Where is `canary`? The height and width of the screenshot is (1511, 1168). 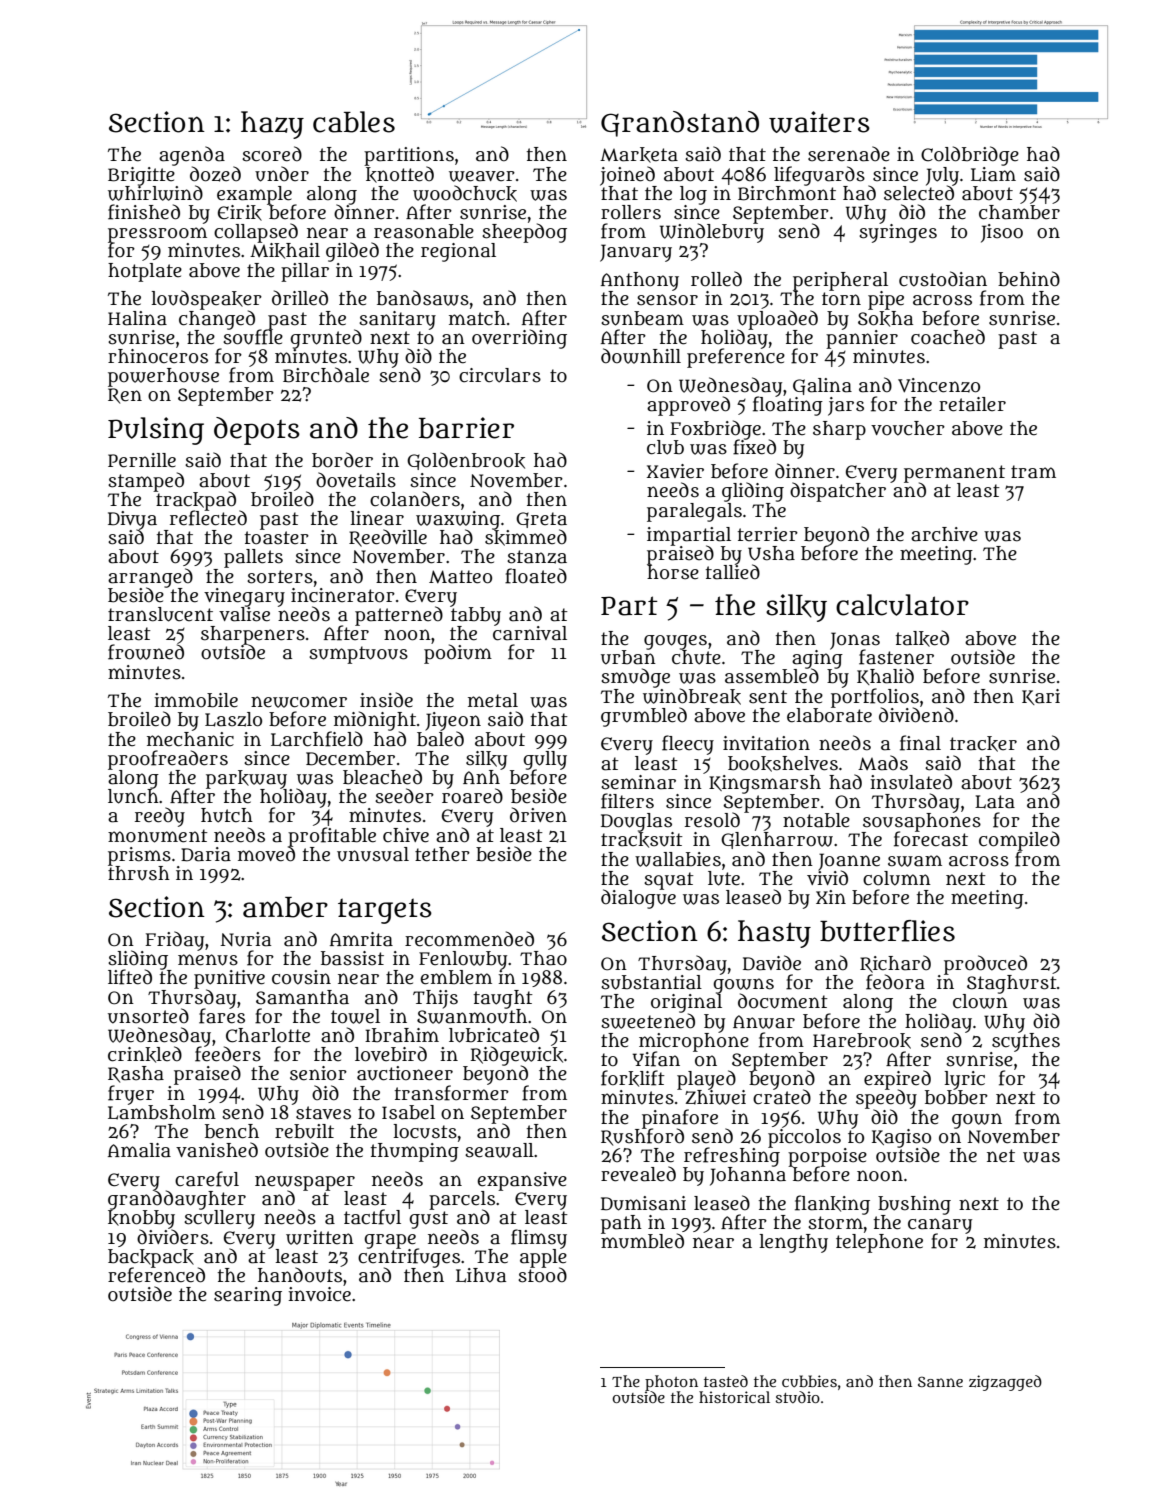 canary is located at coordinates (940, 1226).
